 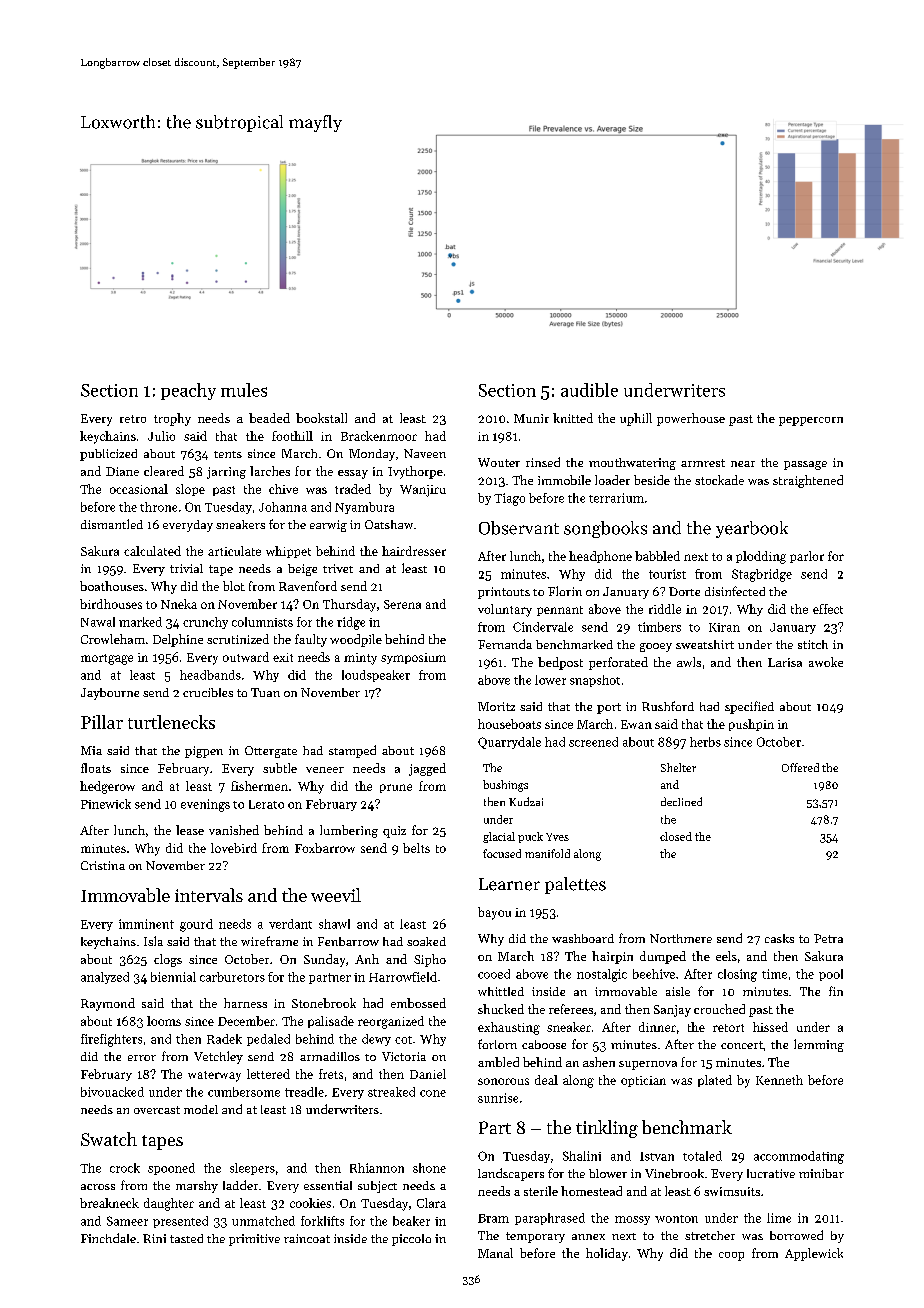 What do you see at coordinates (800, 767) in the page?
I see `Offered` at bounding box center [800, 767].
